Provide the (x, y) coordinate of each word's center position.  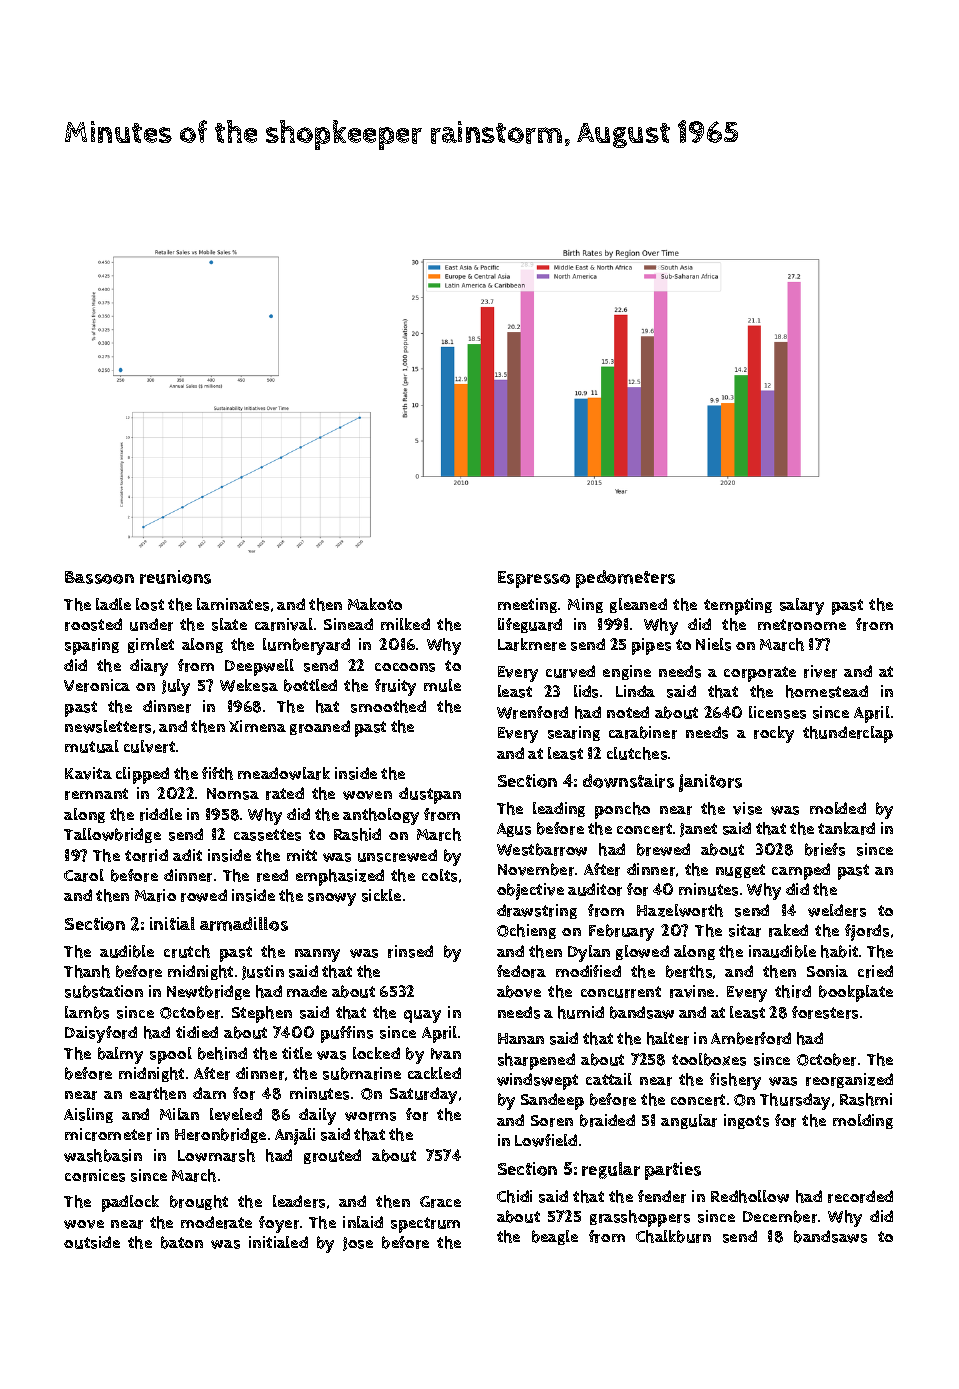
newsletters (108, 726)
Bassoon (99, 577)
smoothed (388, 706)
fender (662, 1196)
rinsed (410, 951)
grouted (332, 1156)
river (820, 671)
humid (581, 1012)
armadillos (244, 924)
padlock (130, 1203)
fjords (867, 932)
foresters (825, 1012)
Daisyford (101, 1034)
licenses (777, 712)
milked (405, 624)
